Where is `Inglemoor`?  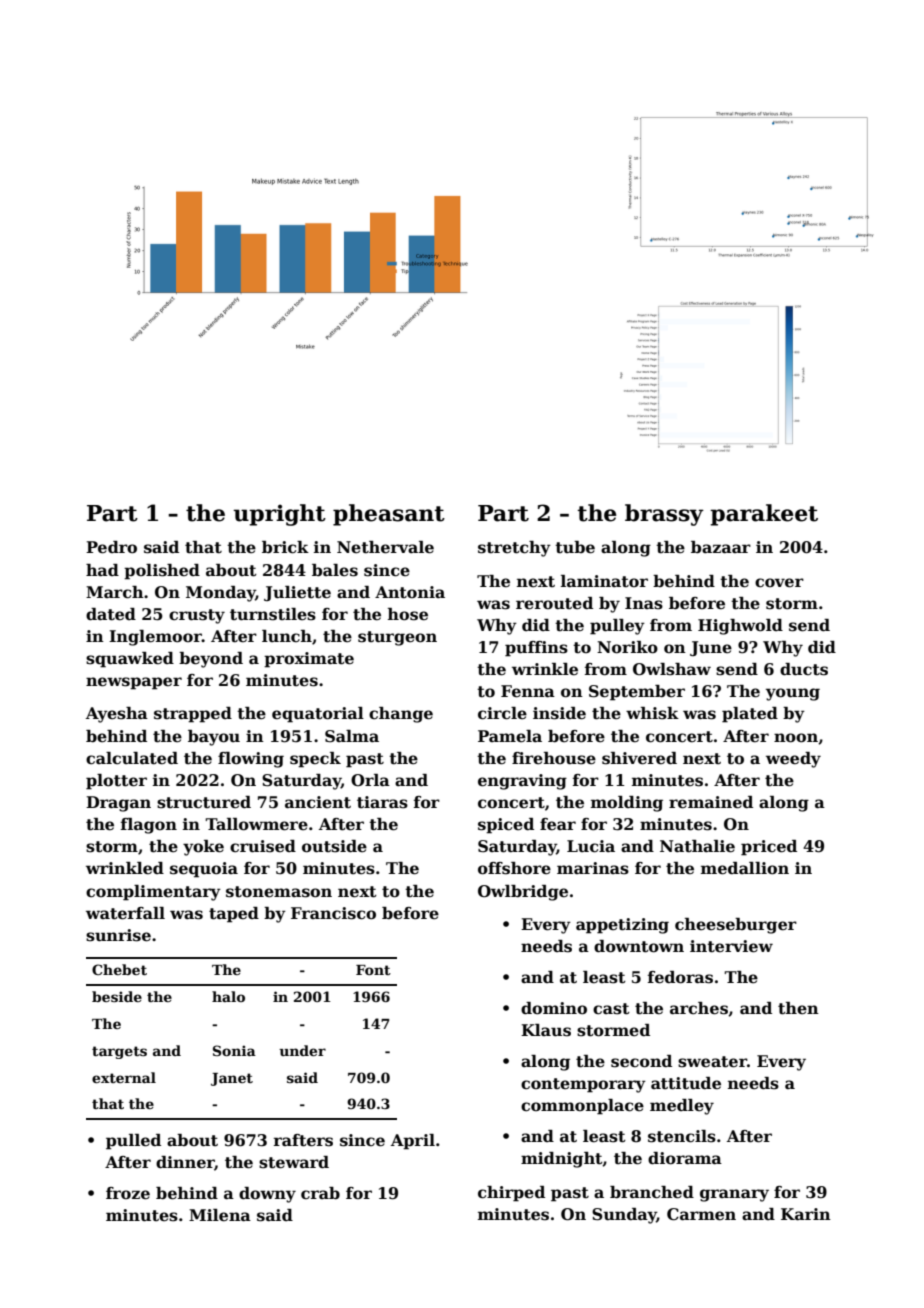
Inglemoor is located at coordinates (155, 638).
